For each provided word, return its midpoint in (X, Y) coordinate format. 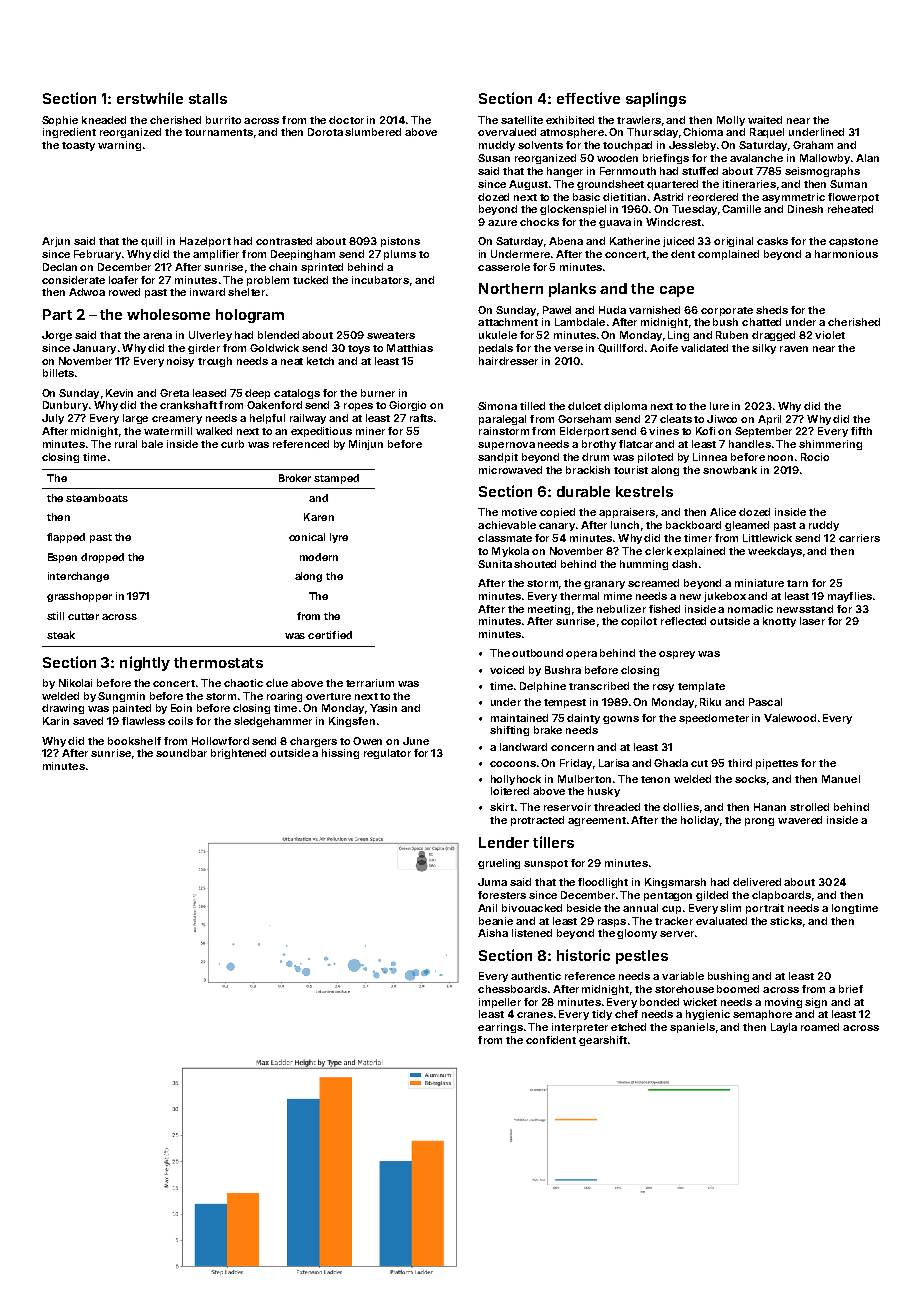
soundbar (181, 753)
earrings (500, 1028)
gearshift (603, 1041)
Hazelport (205, 242)
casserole (504, 267)
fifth (861, 431)
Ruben (732, 335)
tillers (553, 842)
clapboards (781, 896)
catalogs (297, 394)
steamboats (97, 498)
